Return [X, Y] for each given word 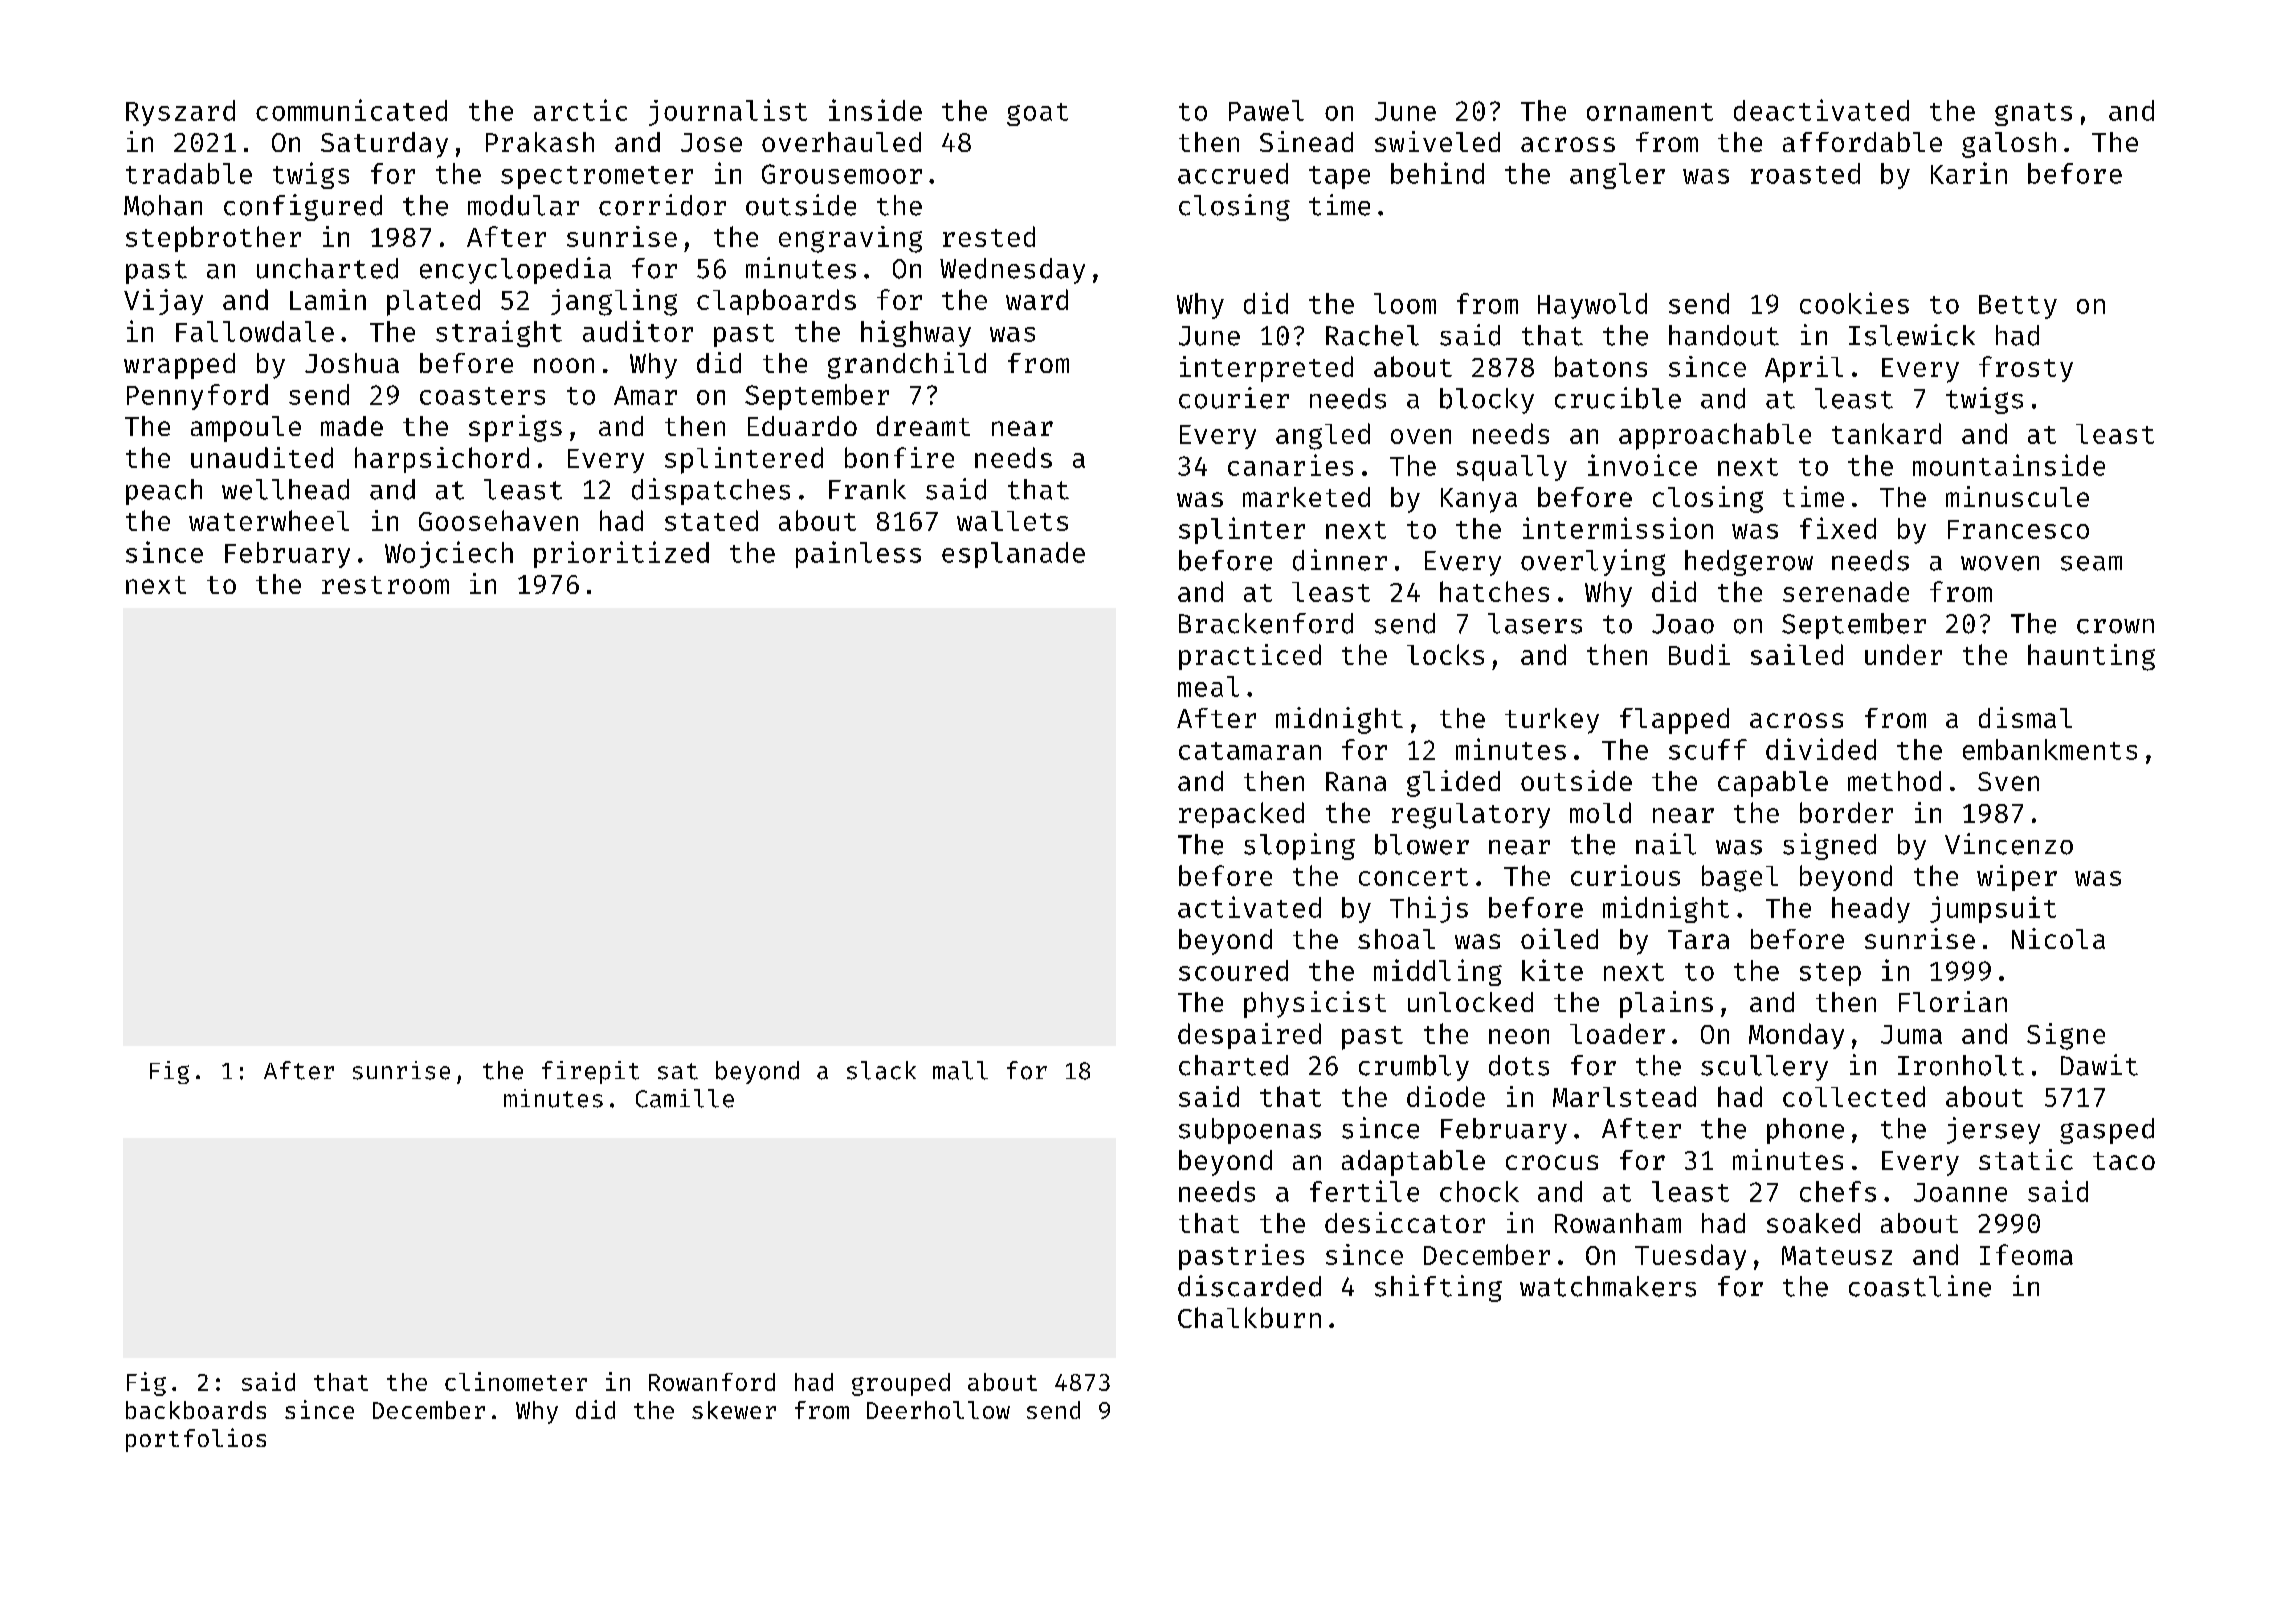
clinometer [516, 1381]
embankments [2050, 749]
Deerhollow [938, 1410]
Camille [685, 1098]
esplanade [1013, 555]
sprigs [515, 428]
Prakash [540, 142]
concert [1413, 877]
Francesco [2018, 529]
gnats [2033, 114]
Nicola [2058, 938]
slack [881, 1070]
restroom [385, 585]
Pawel [1266, 110]
